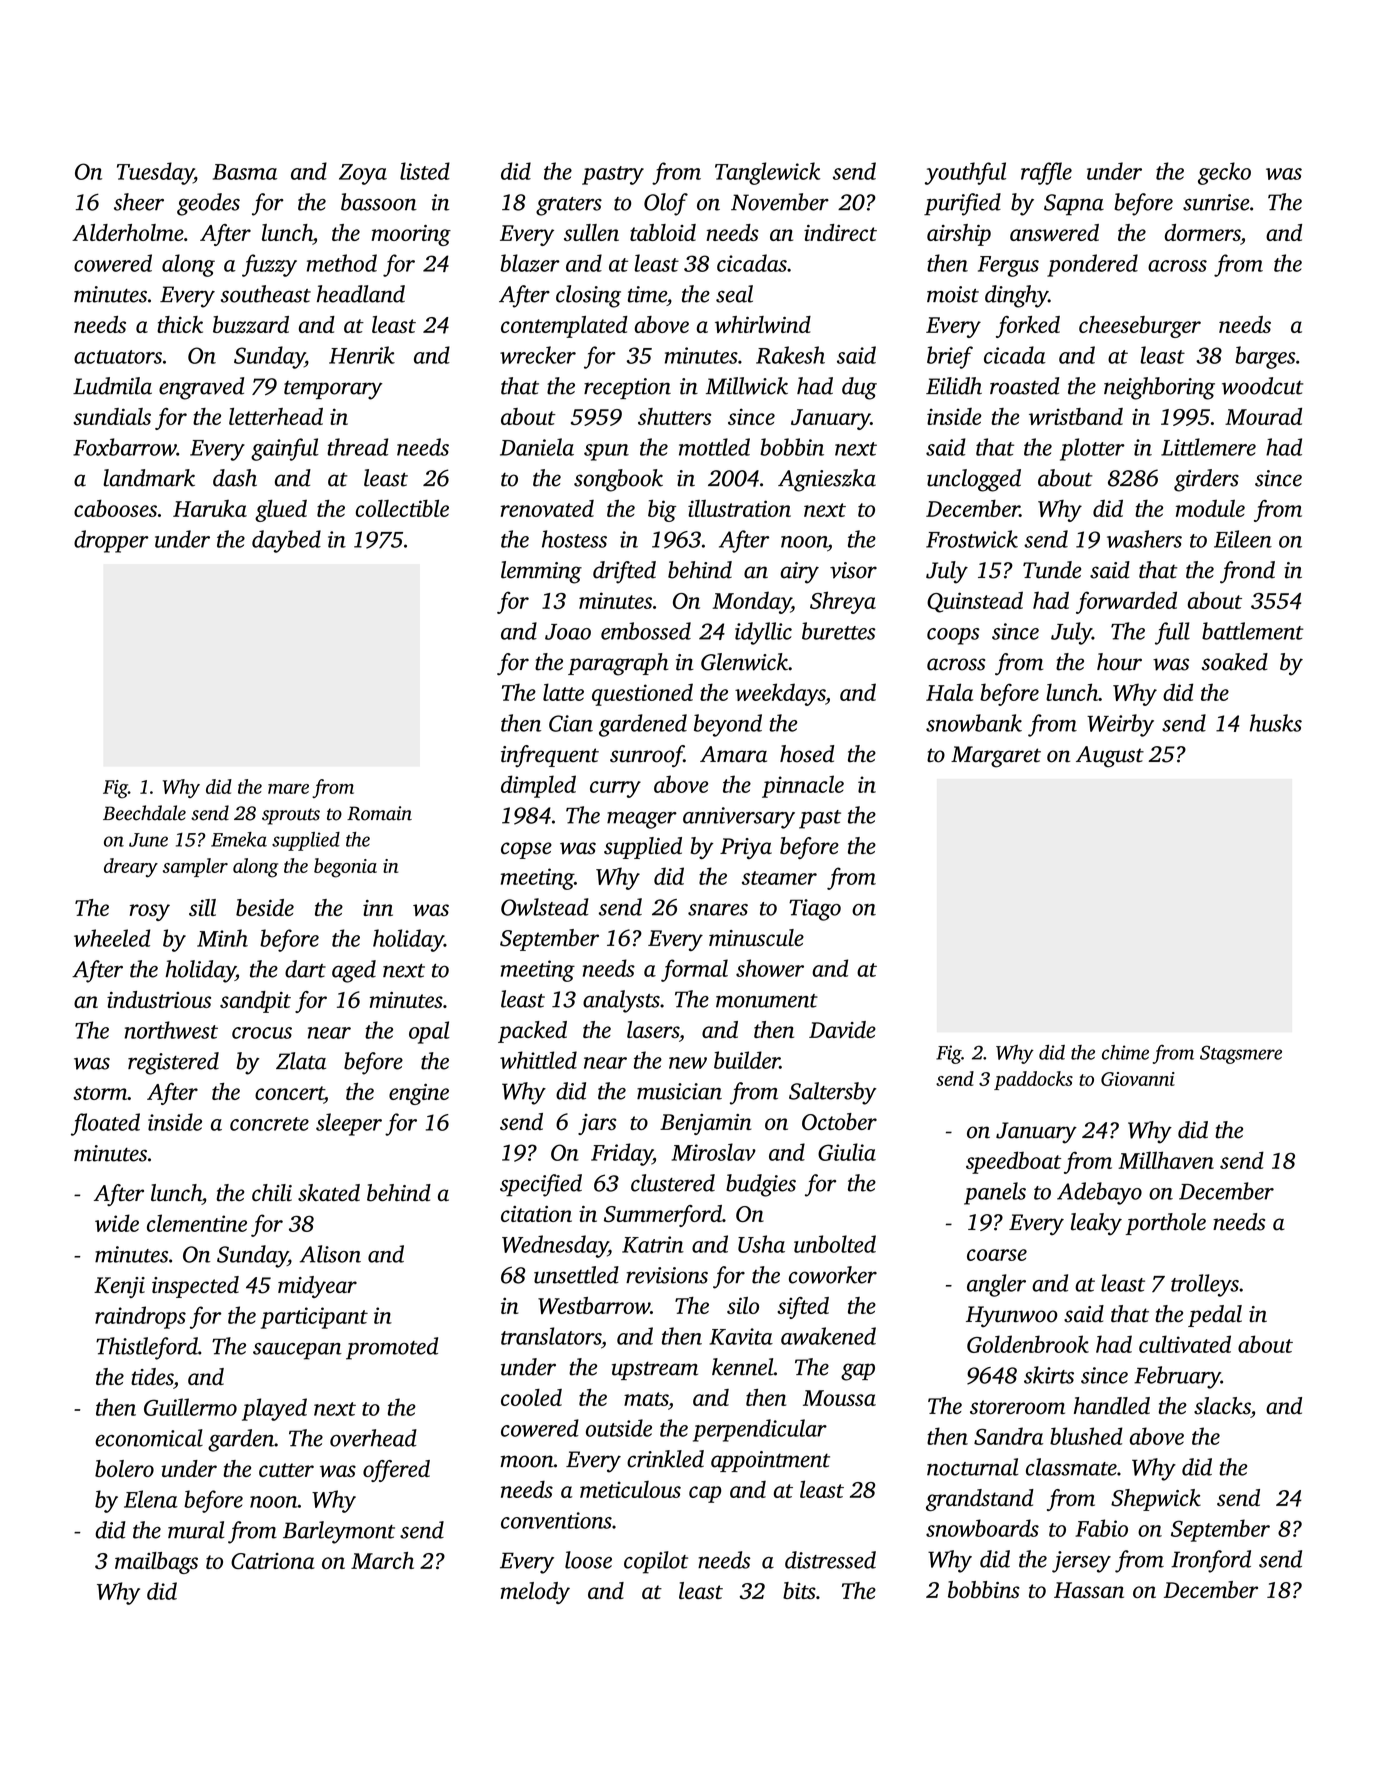  Describe the element at coordinates (743, 1367) in the image. I see `kennel` at that location.
